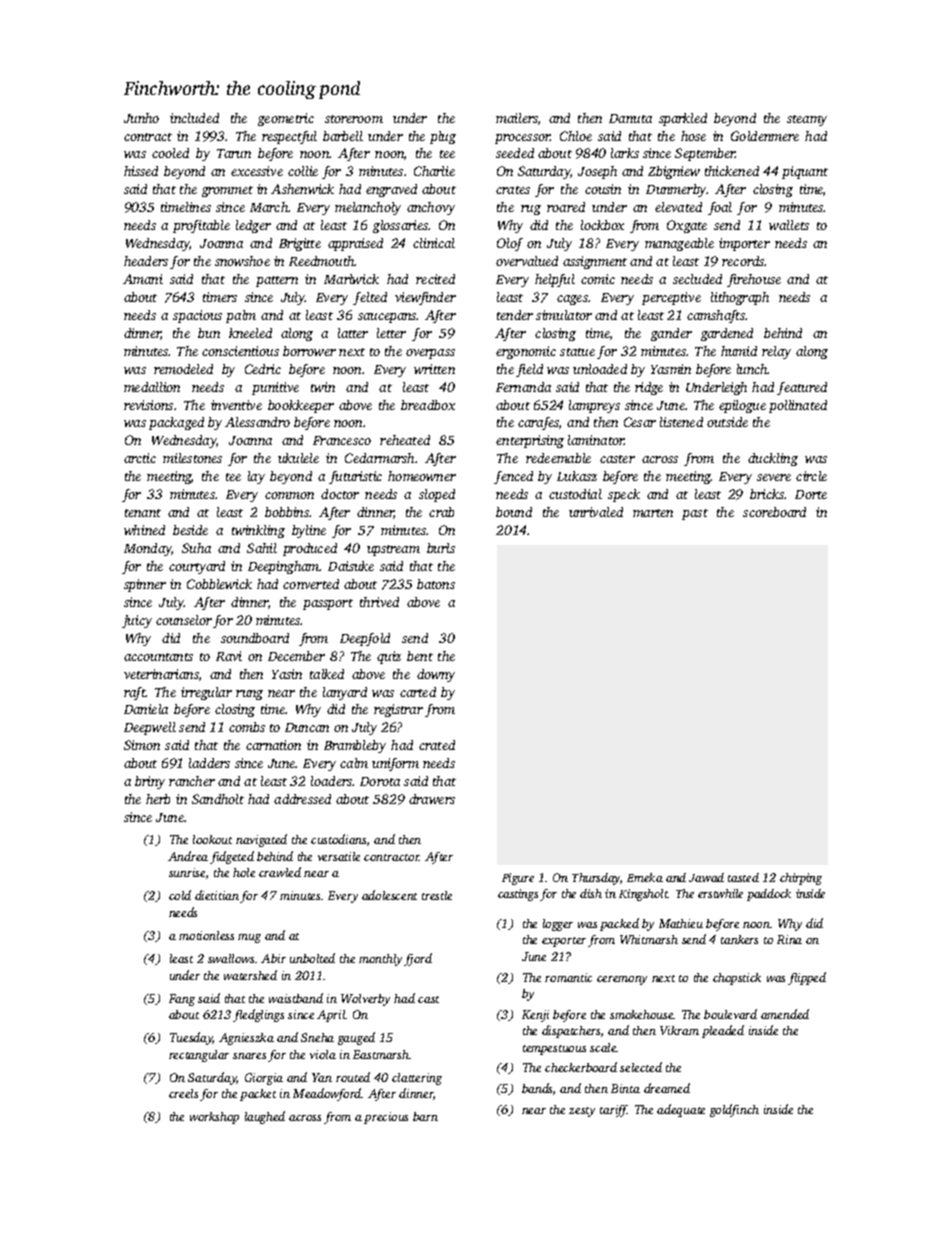  I want to click on workshop, so click(214, 1118).
